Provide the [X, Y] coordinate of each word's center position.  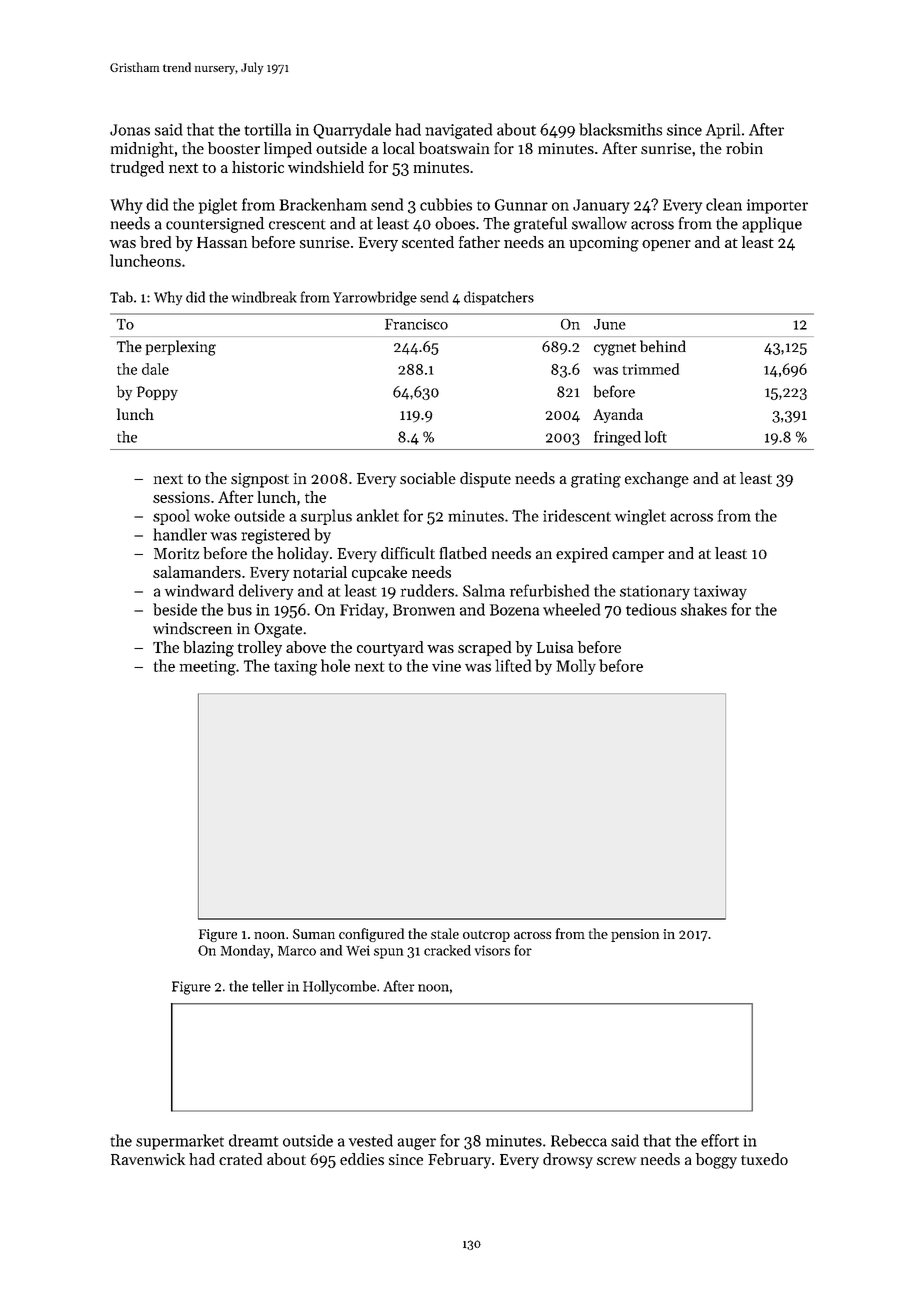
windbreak [264, 297]
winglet [640, 517]
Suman [314, 934]
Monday [245, 952]
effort [720, 1140]
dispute [485, 480]
